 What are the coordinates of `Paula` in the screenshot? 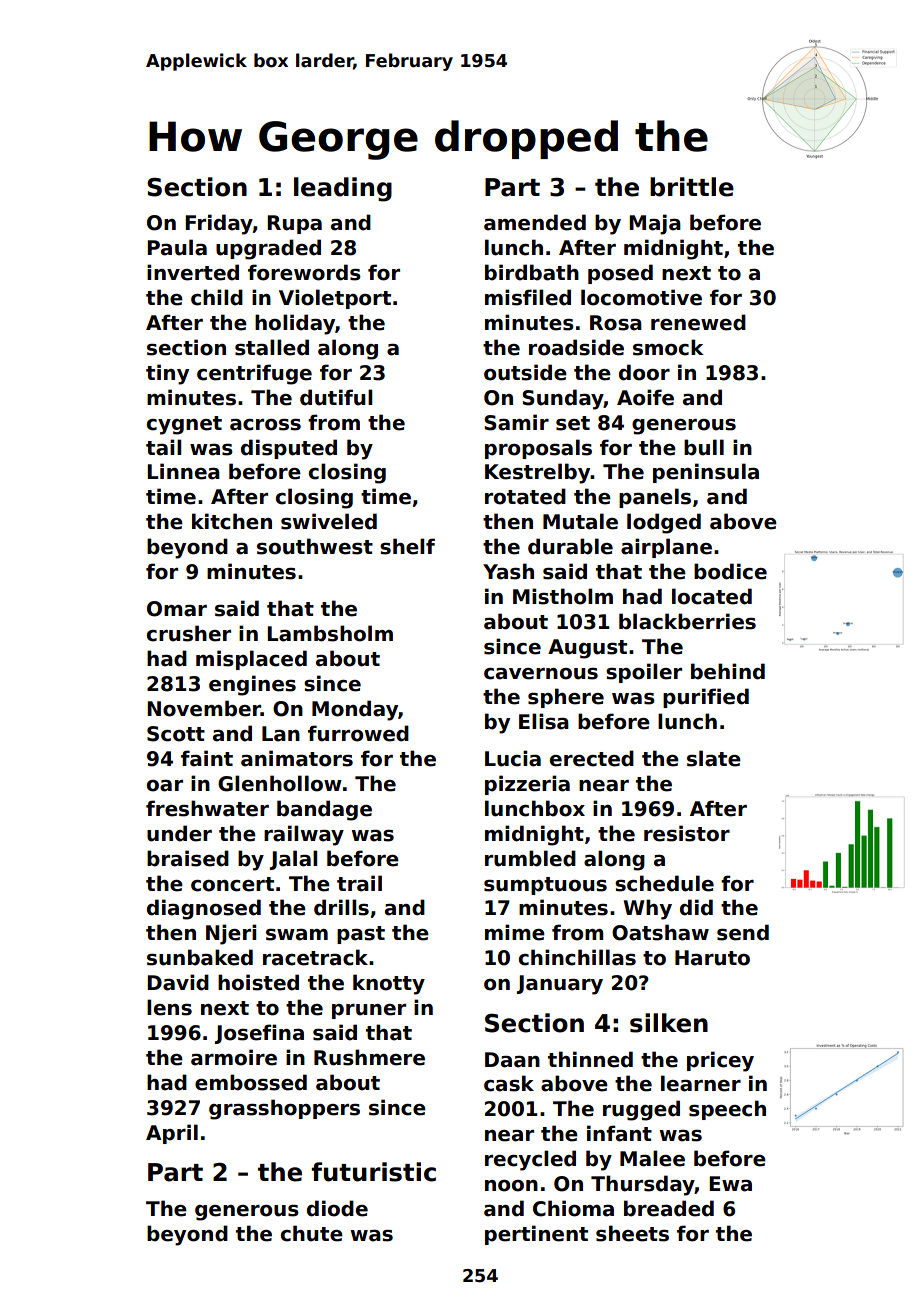 It's located at (177, 247).
